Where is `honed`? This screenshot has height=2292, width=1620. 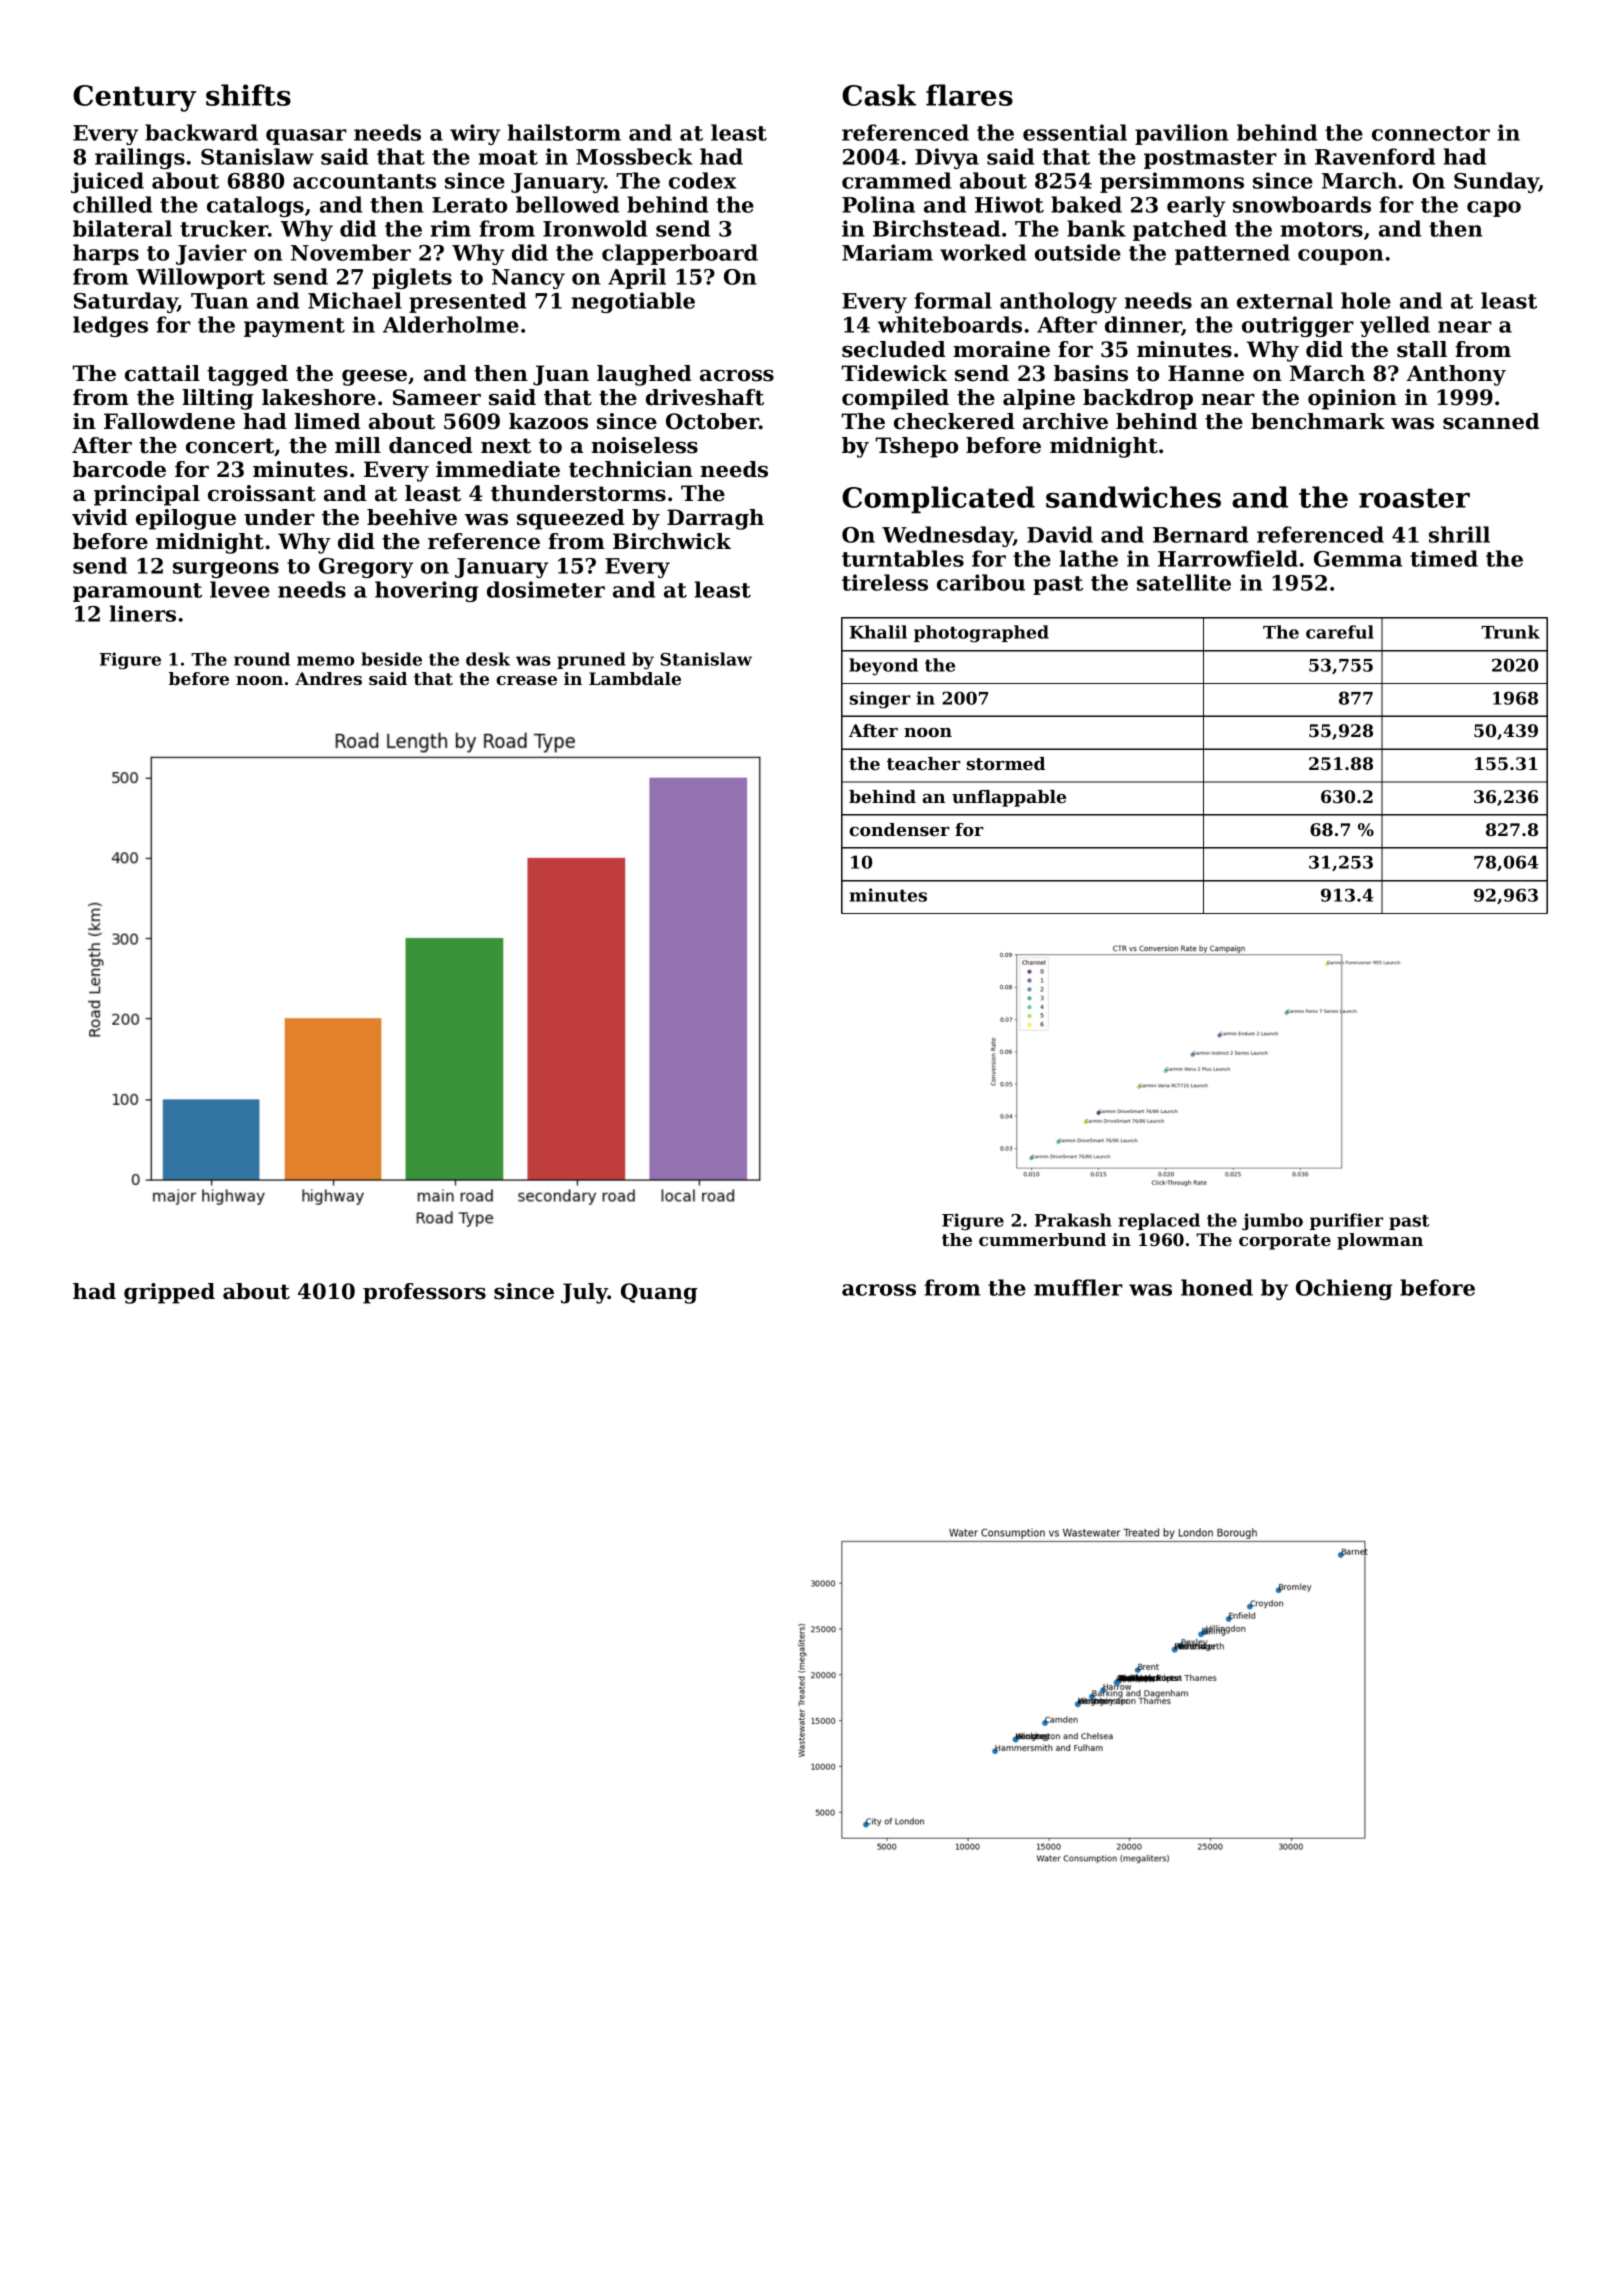
honed is located at coordinates (1217, 1287).
